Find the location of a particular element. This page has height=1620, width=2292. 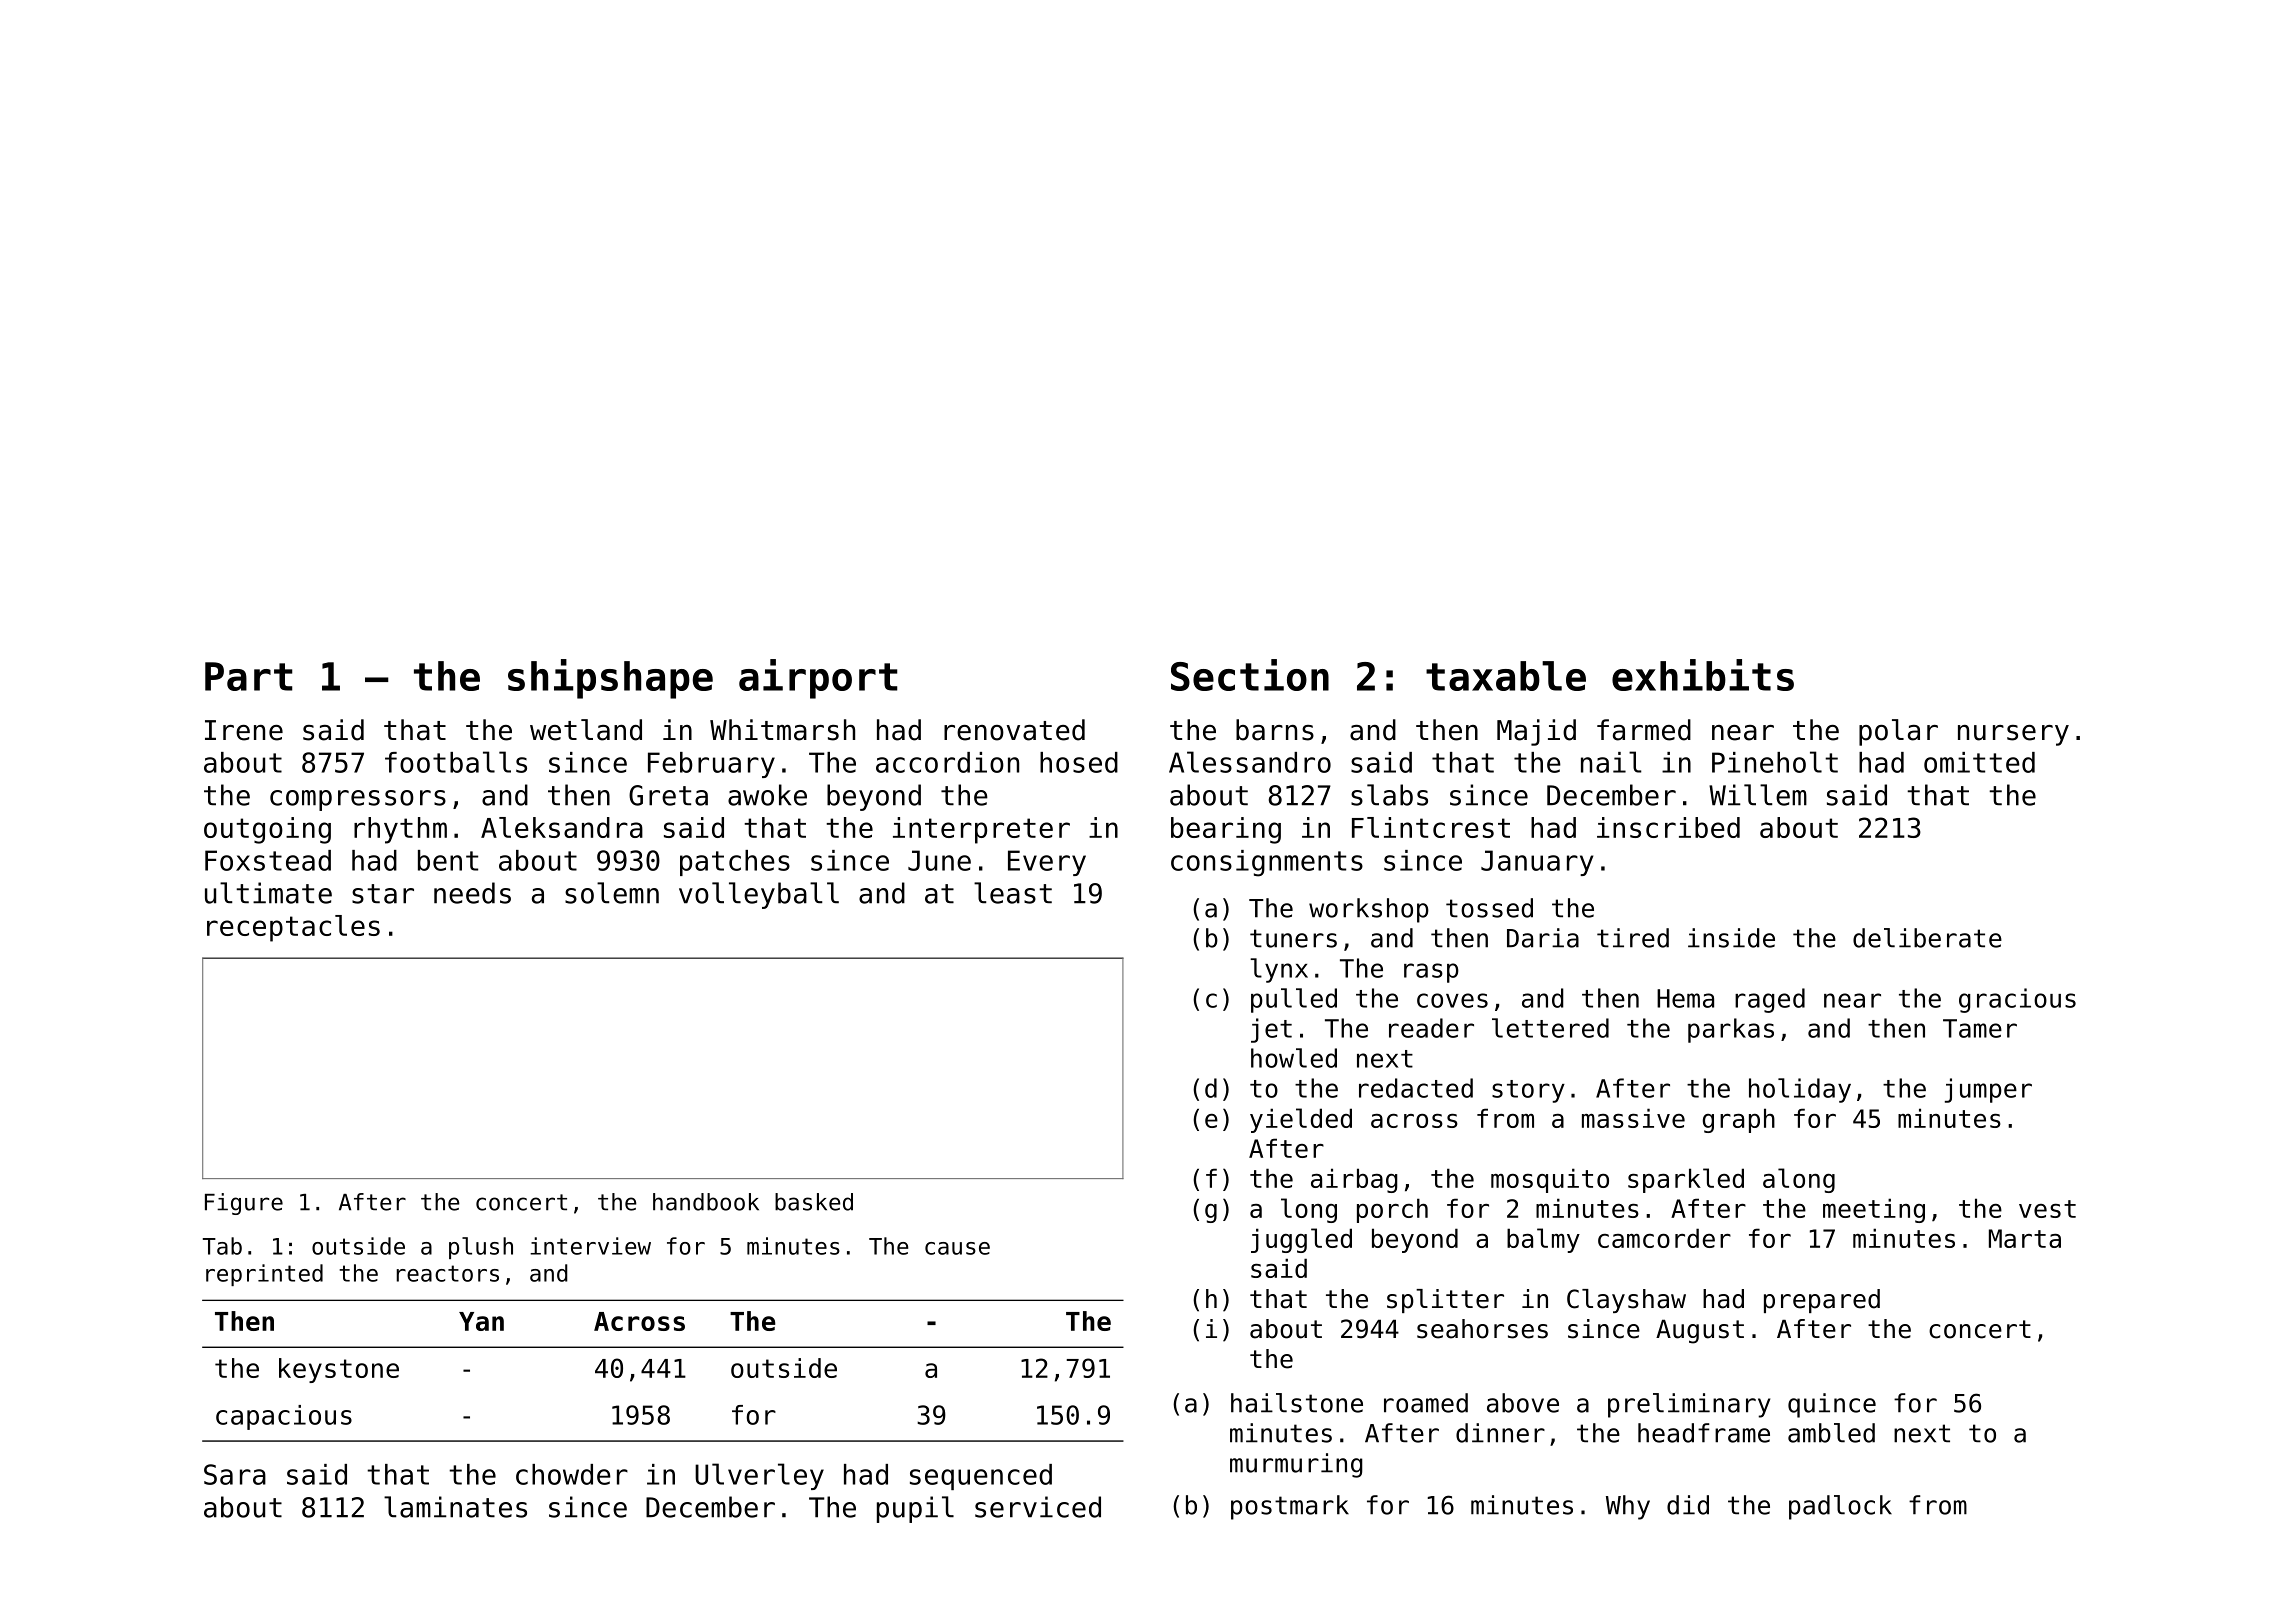

hailstone is located at coordinates (1297, 1403).
